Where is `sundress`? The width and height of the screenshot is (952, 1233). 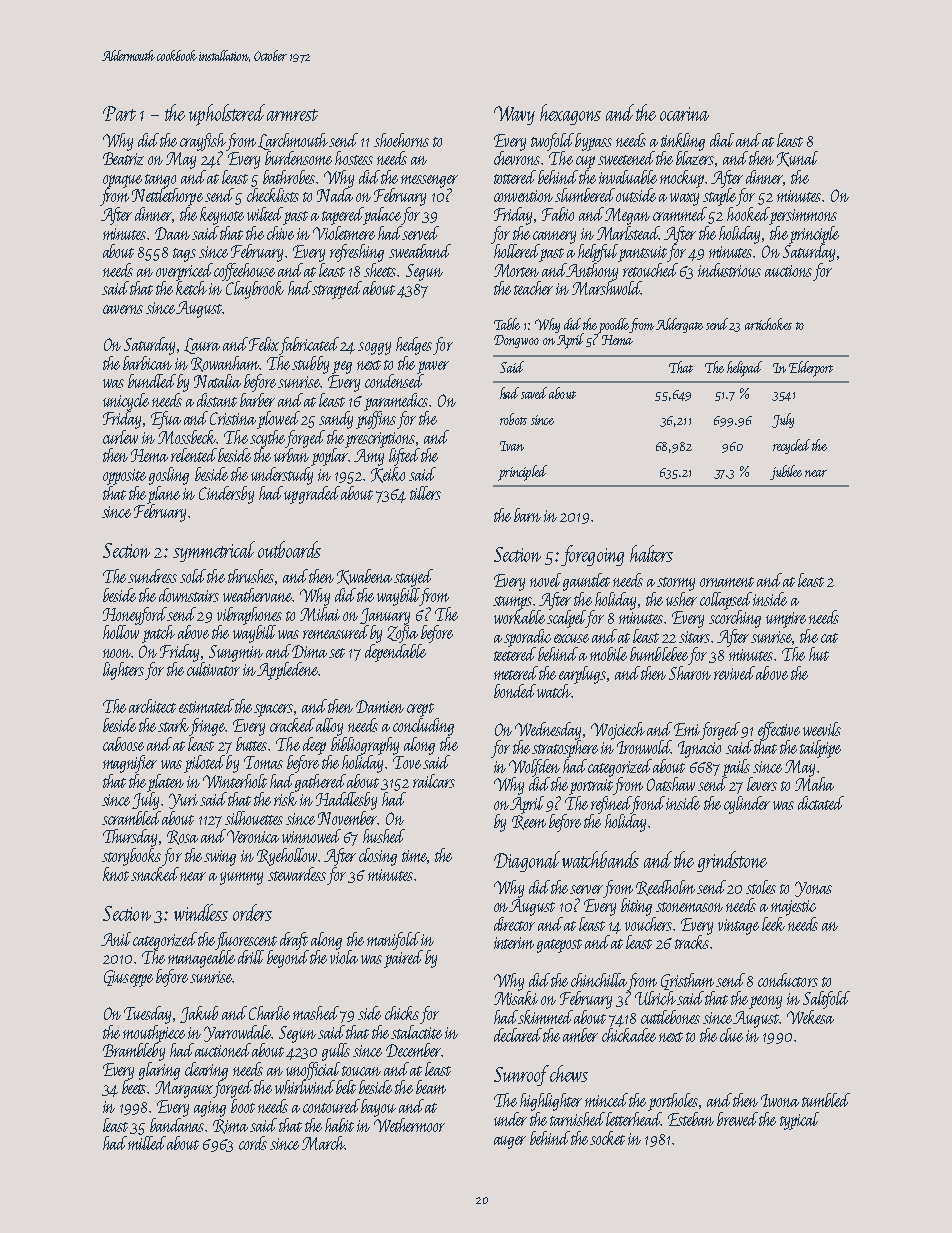 sundress is located at coordinates (152, 576).
